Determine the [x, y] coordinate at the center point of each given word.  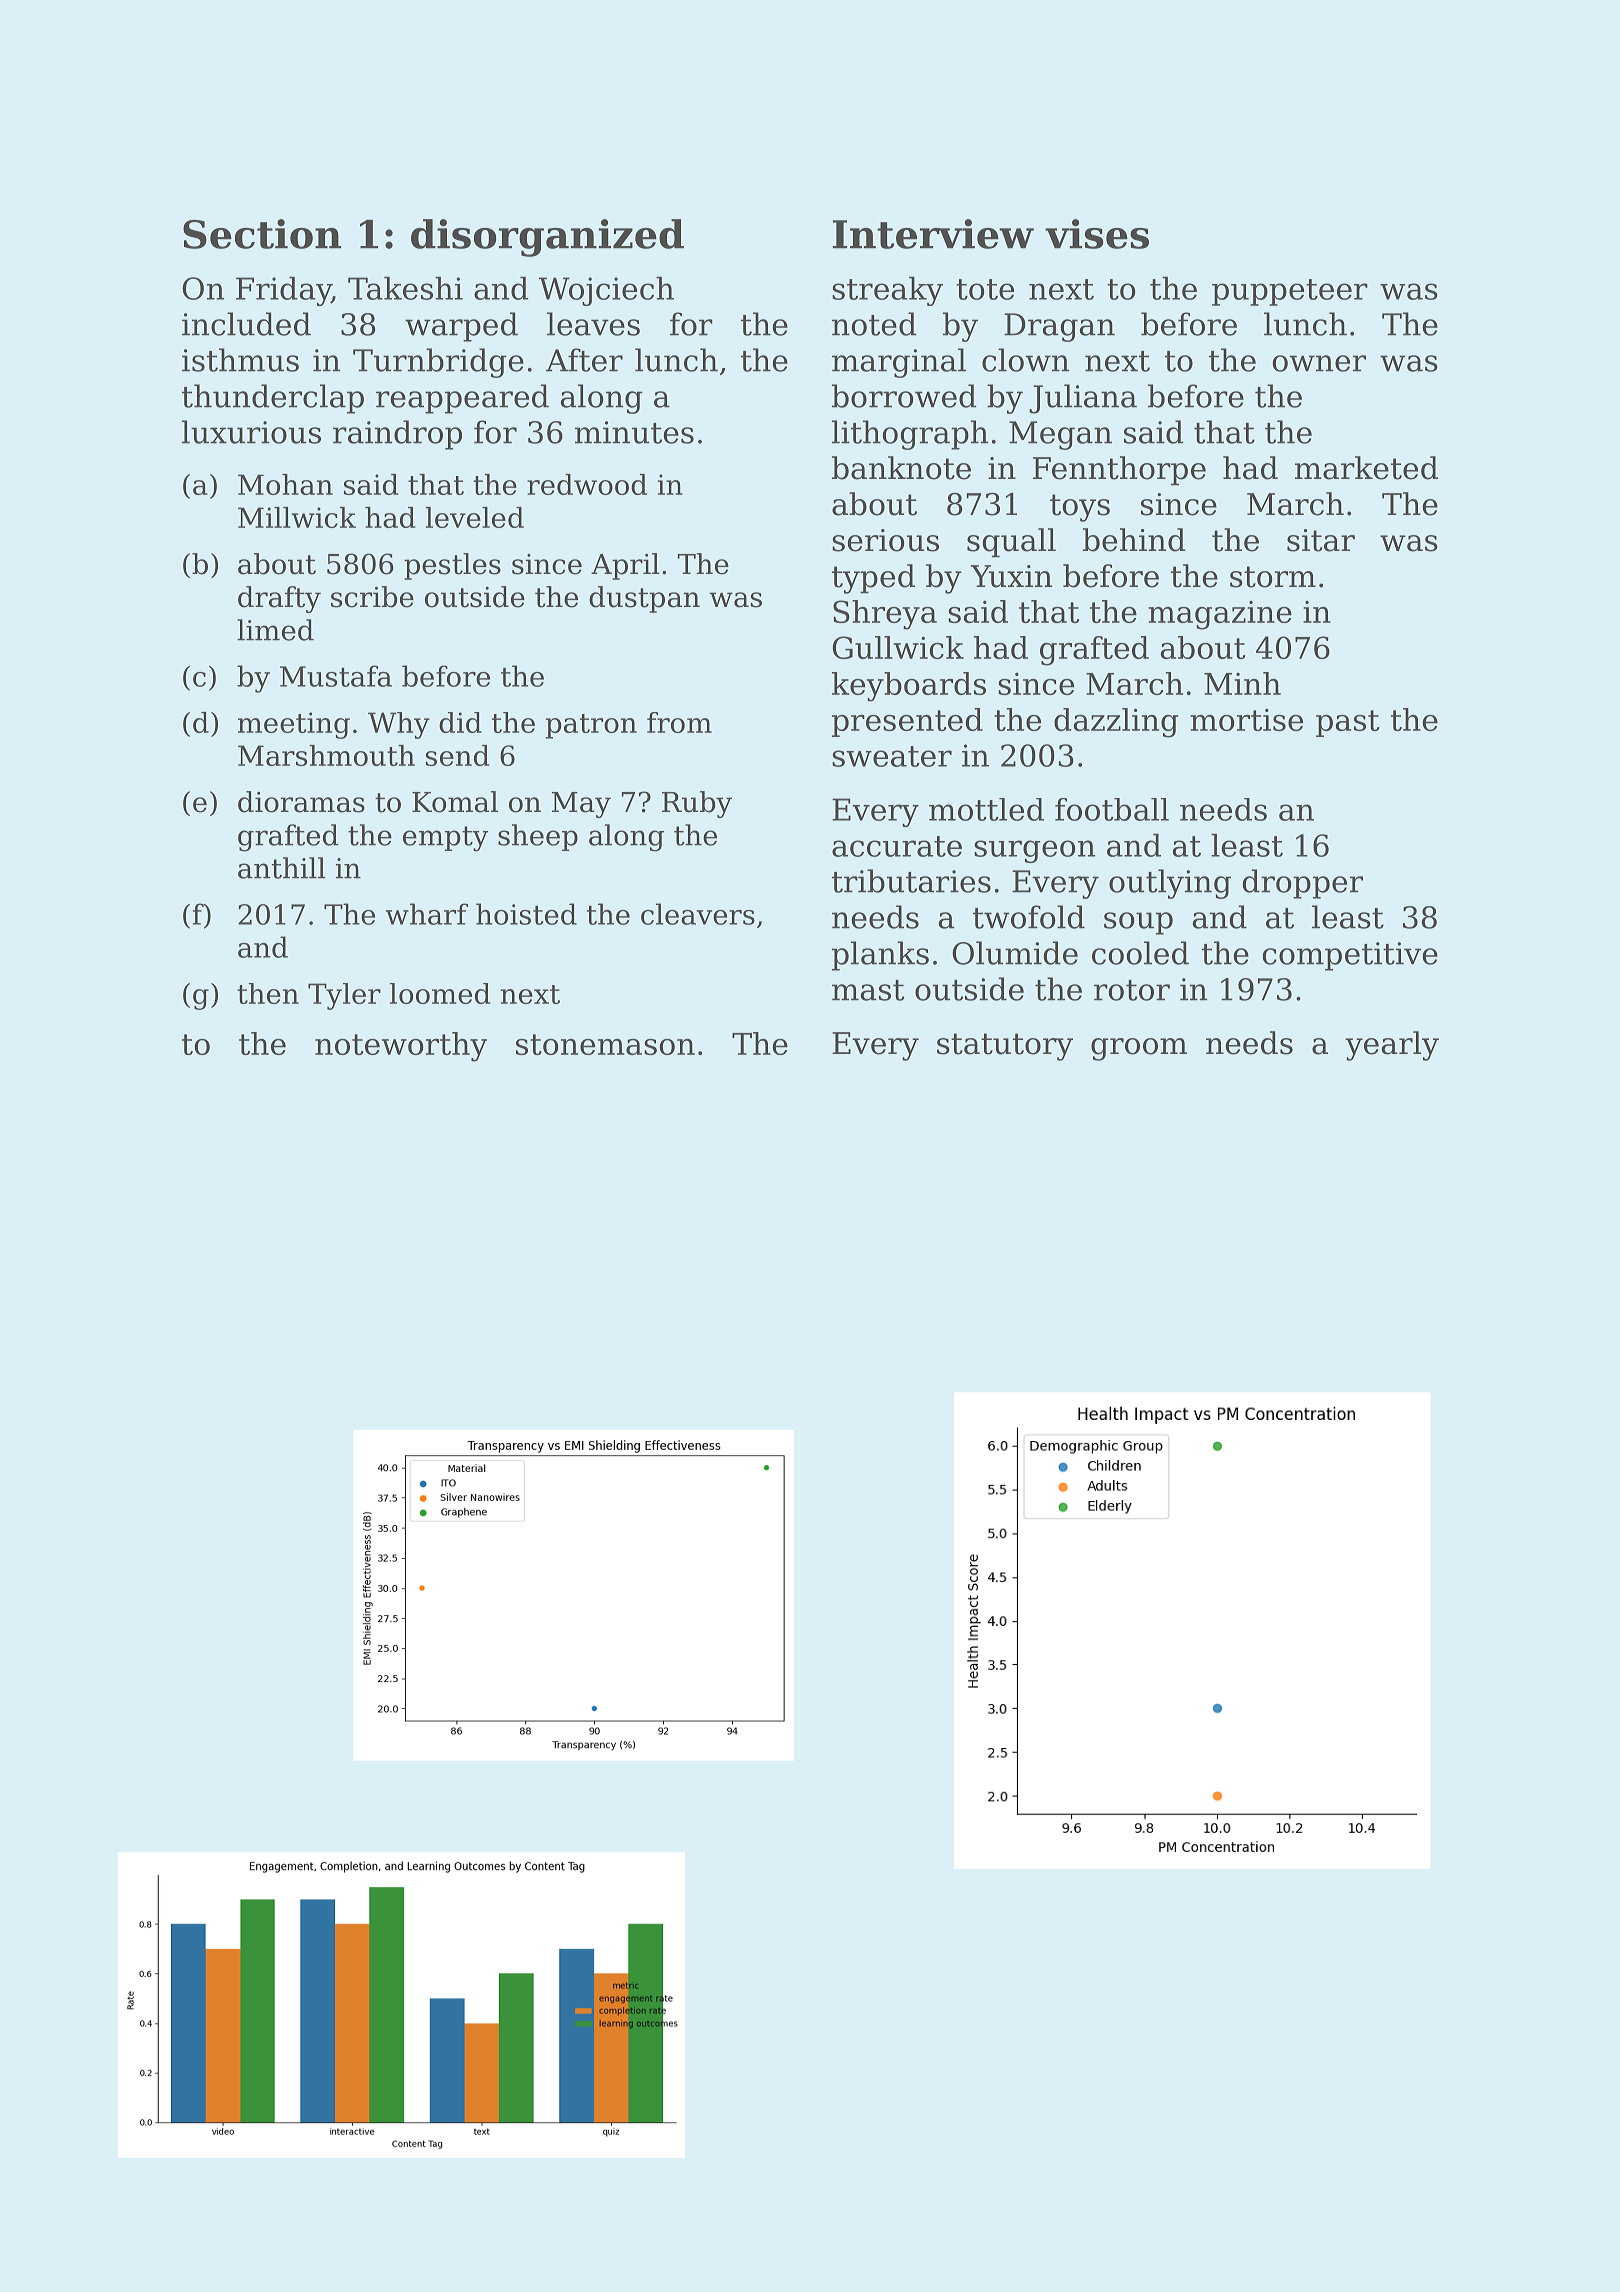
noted [874, 324]
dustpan [644, 599]
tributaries [911, 881]
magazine [1220, 615]
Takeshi [405, 288]
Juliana [1083, 399]
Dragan [1059, 327]
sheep [538, 837]
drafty [279, 599]
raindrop [397, 435]
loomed [440, 993]
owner [1319, 363]
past [1347, 723]
